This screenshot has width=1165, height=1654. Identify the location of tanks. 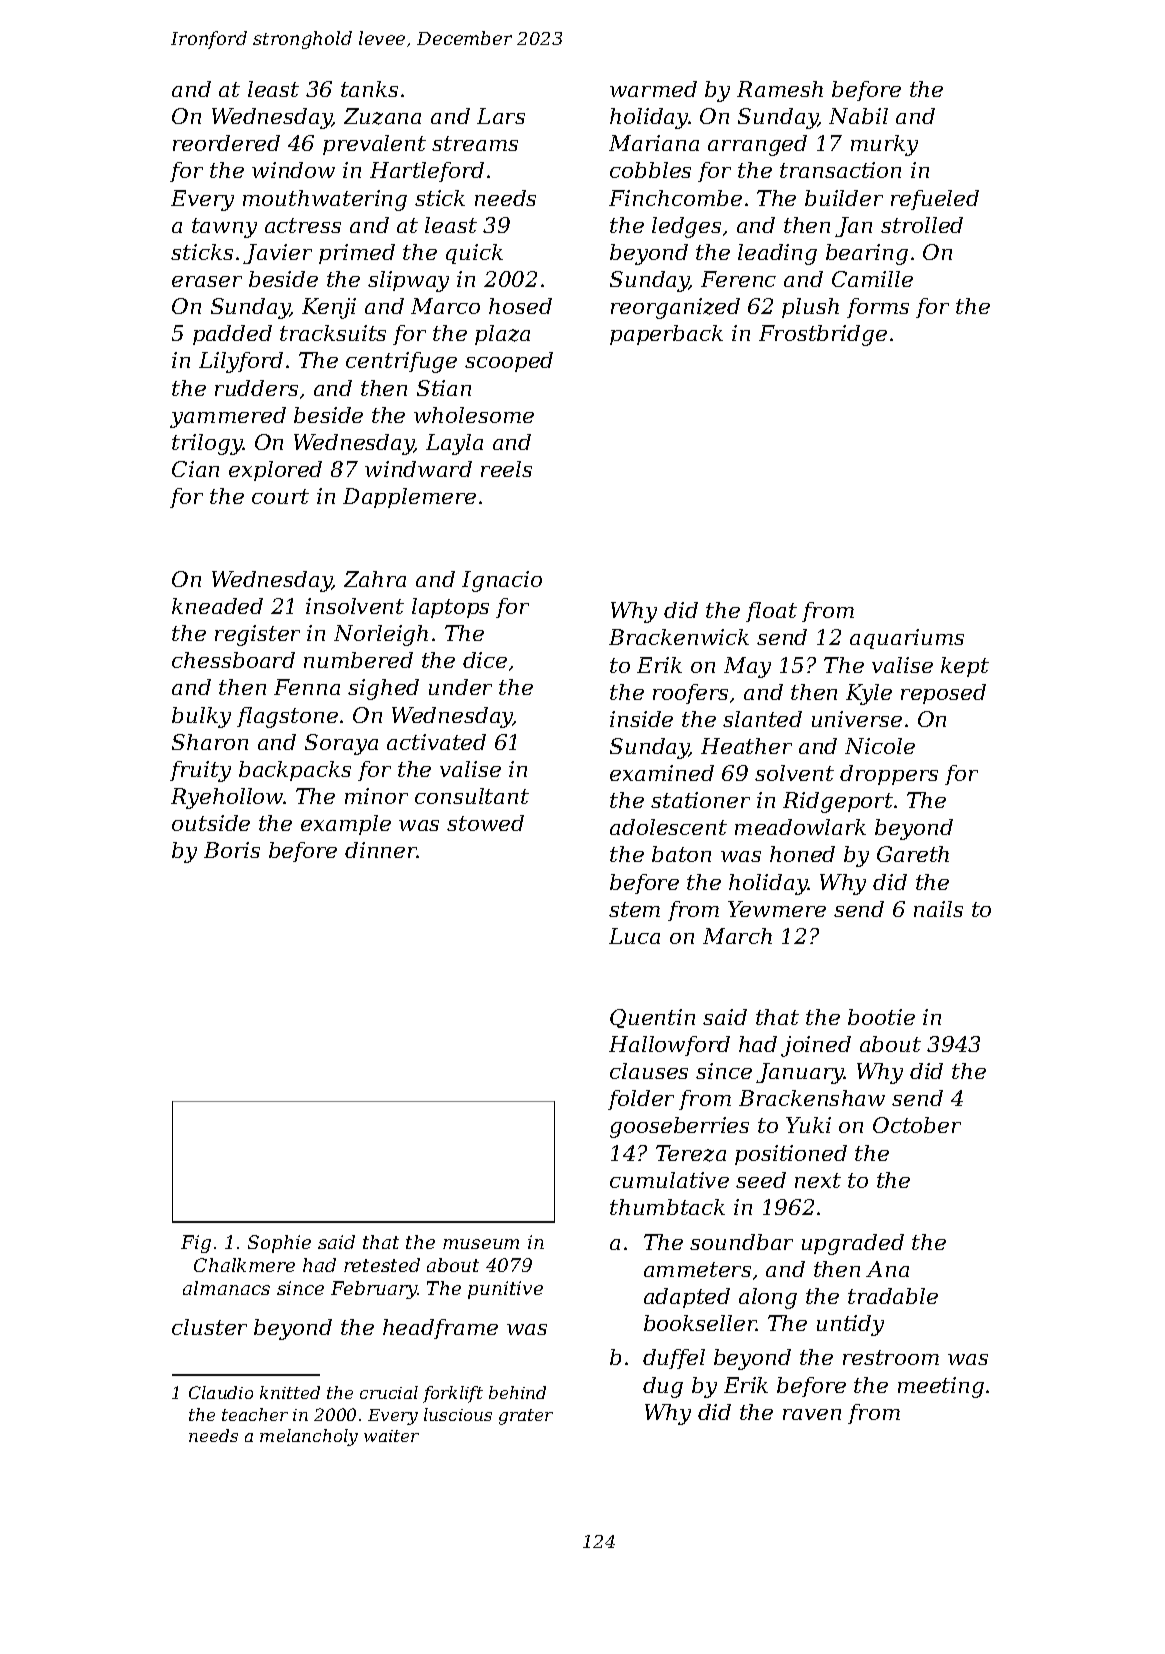
(369, 89).
